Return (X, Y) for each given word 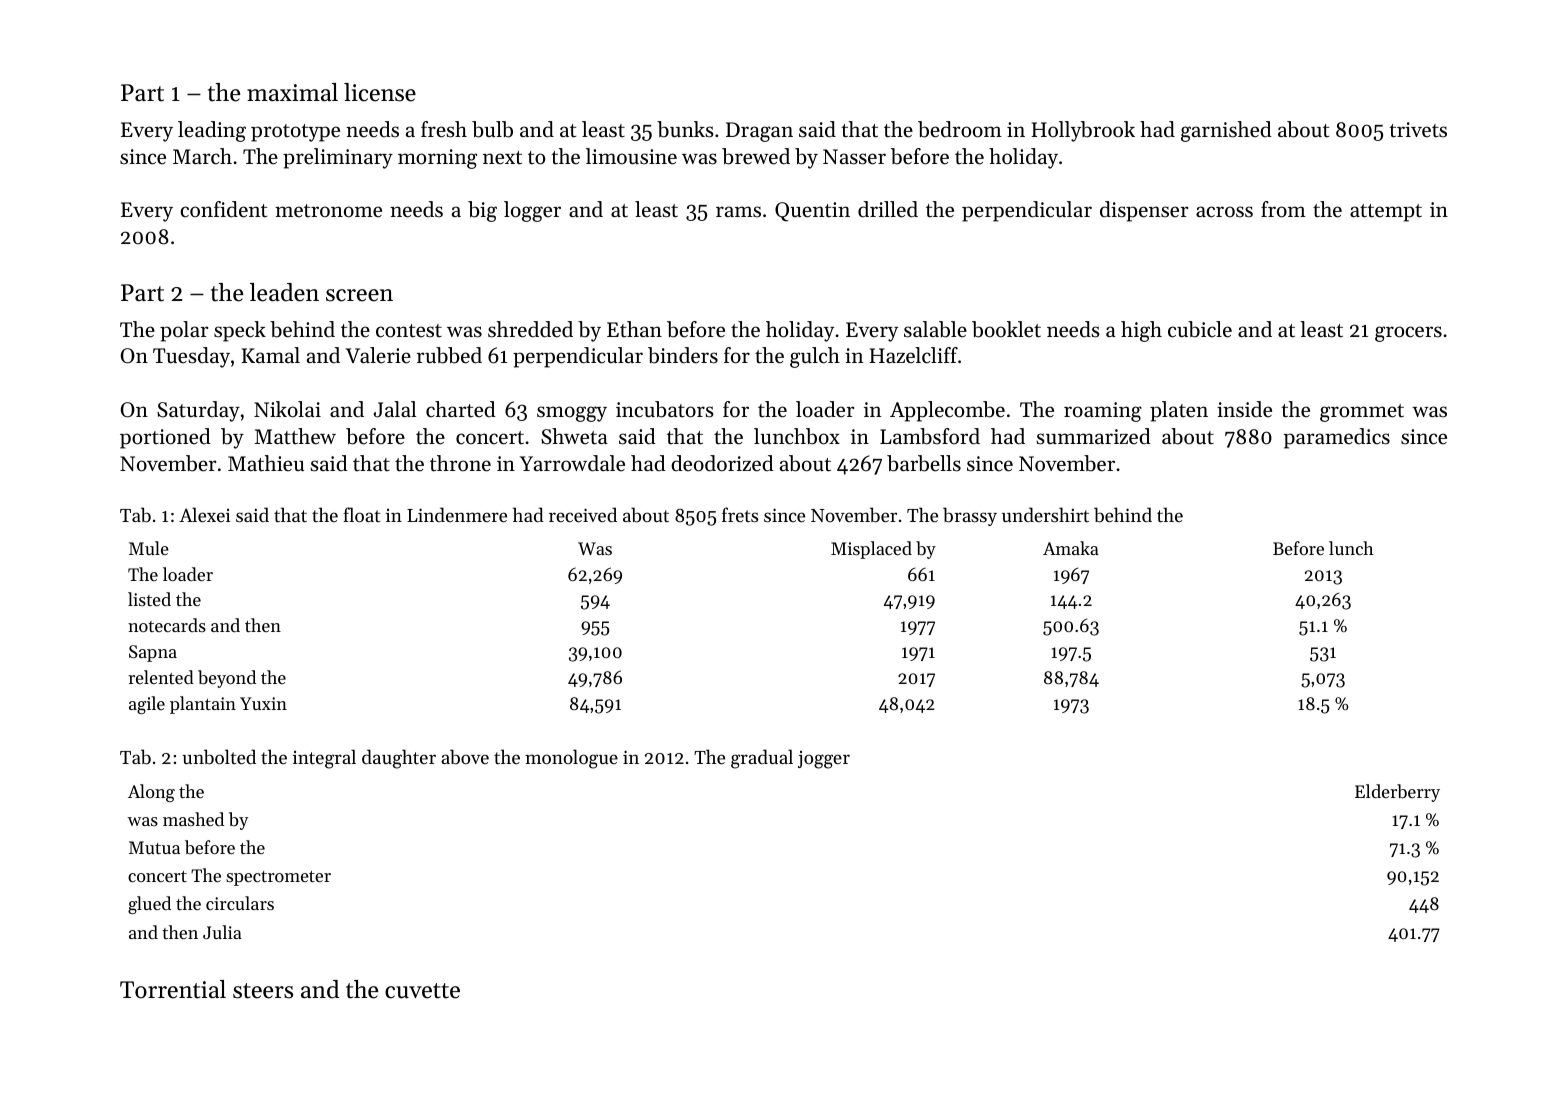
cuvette (422, 991)
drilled (888, 209)
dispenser (1144, 211)
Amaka (1071, 548)
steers (263, 991)
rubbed (449, 355)
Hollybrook (1083, 131)
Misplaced (871, 550)
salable (935, 329)
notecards (167, 625)
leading (212, 131)
